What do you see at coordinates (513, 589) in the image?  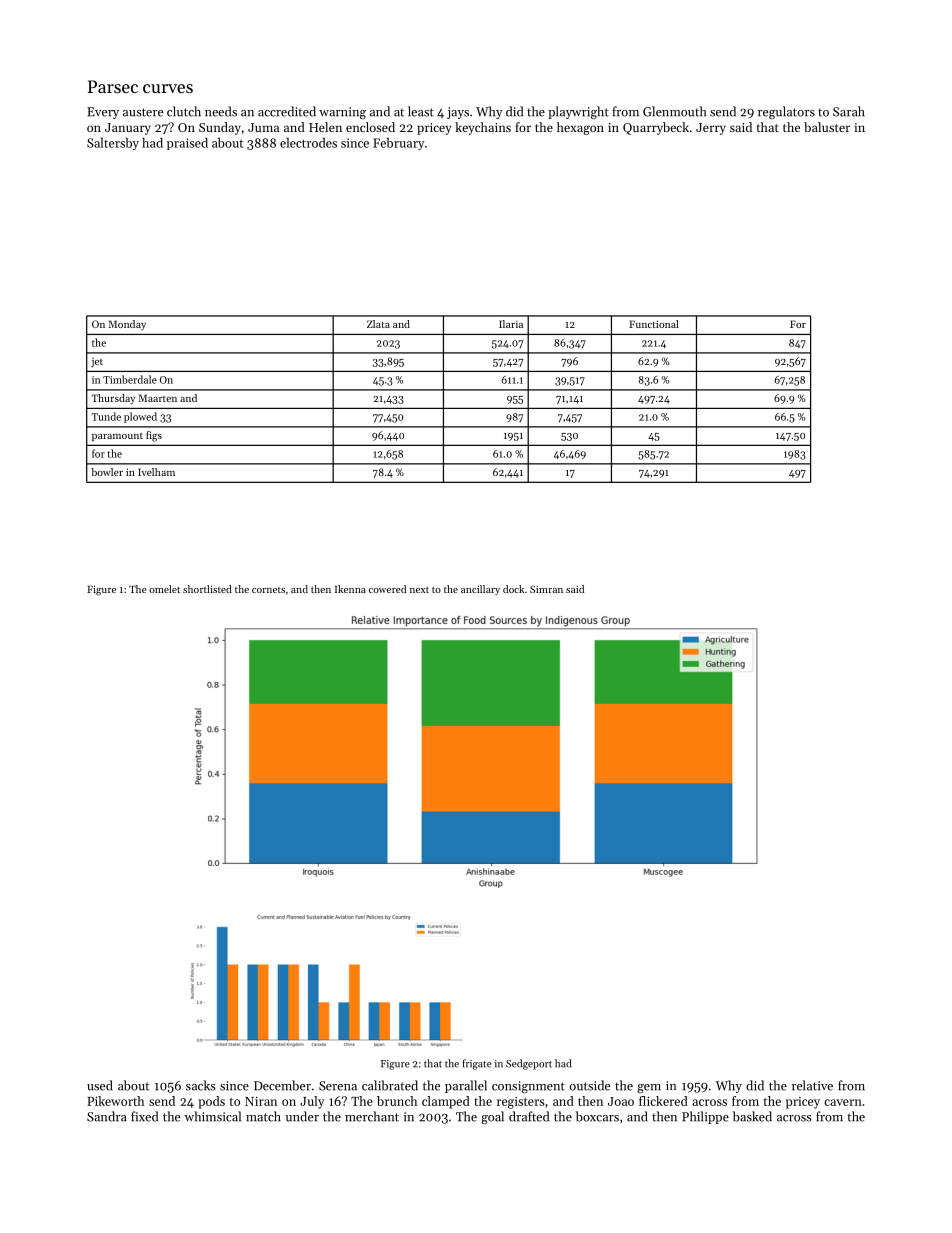 I see `dock` at bounding box center [513, 589].
